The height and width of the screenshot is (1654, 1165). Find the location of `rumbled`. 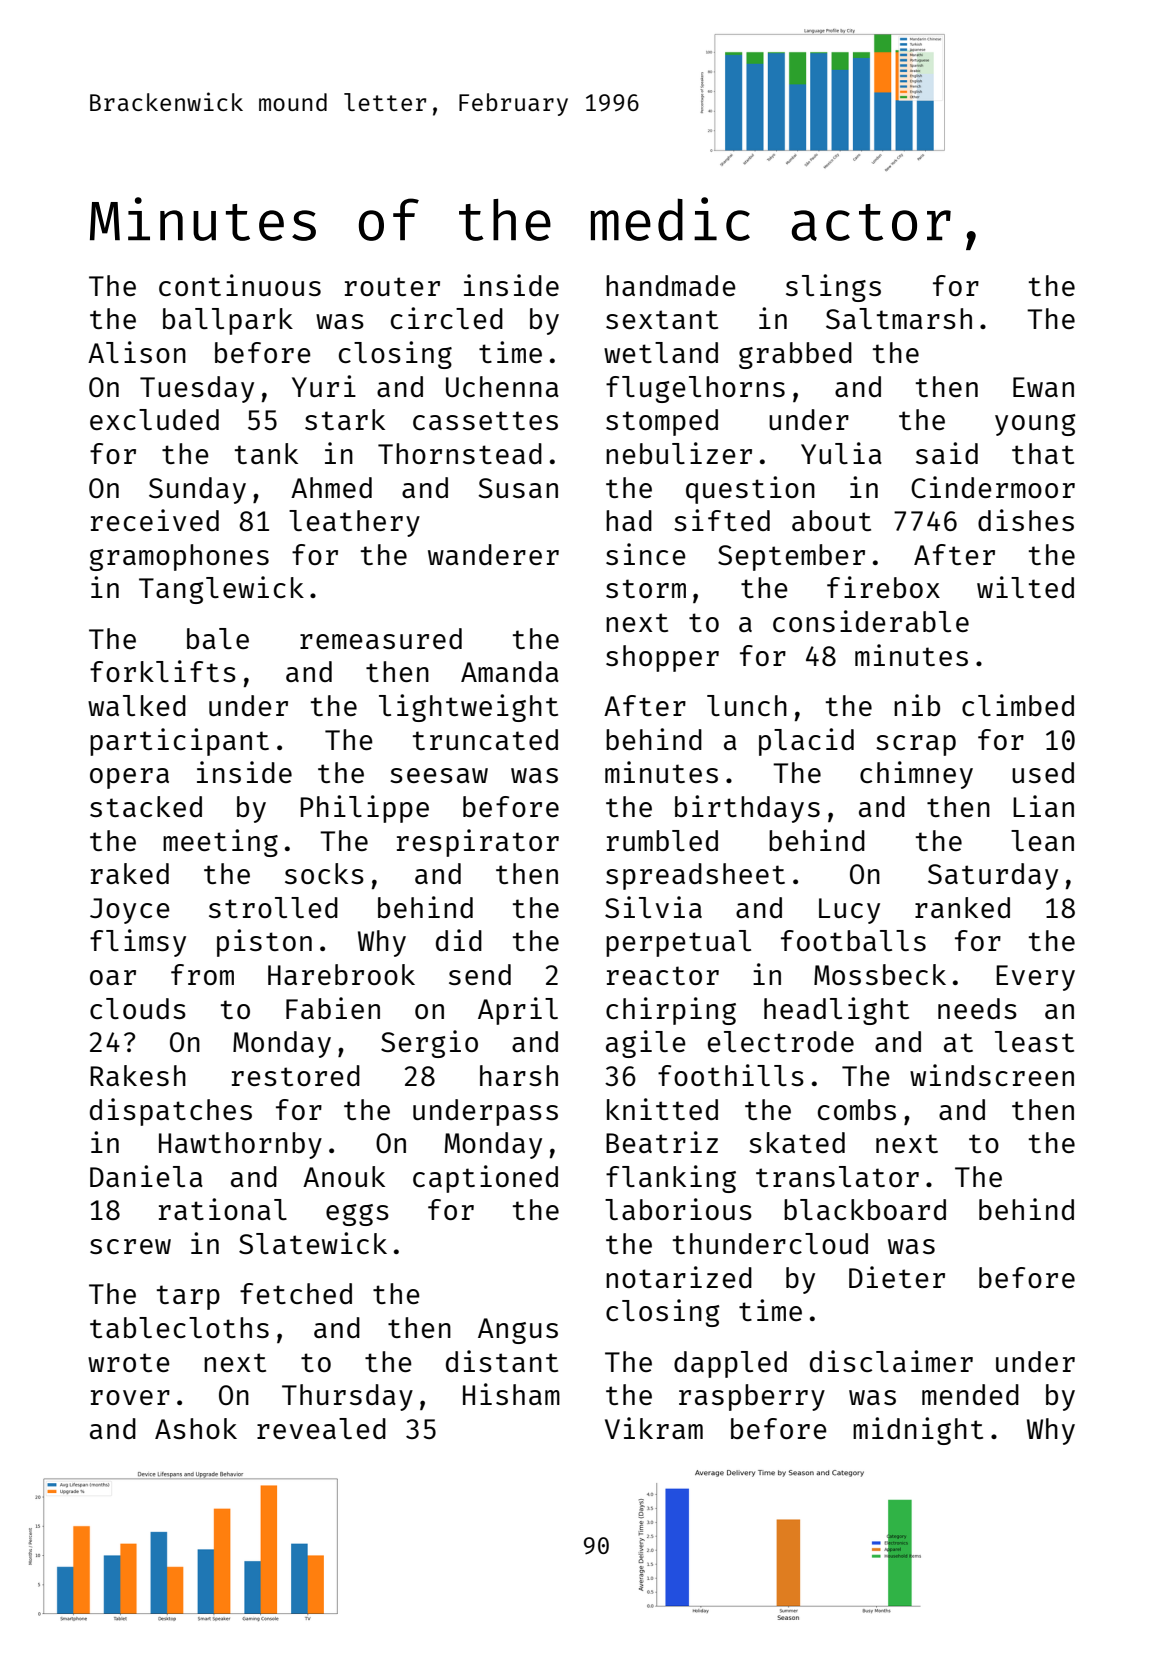

rumbled is located at coordinates (662, 840).
